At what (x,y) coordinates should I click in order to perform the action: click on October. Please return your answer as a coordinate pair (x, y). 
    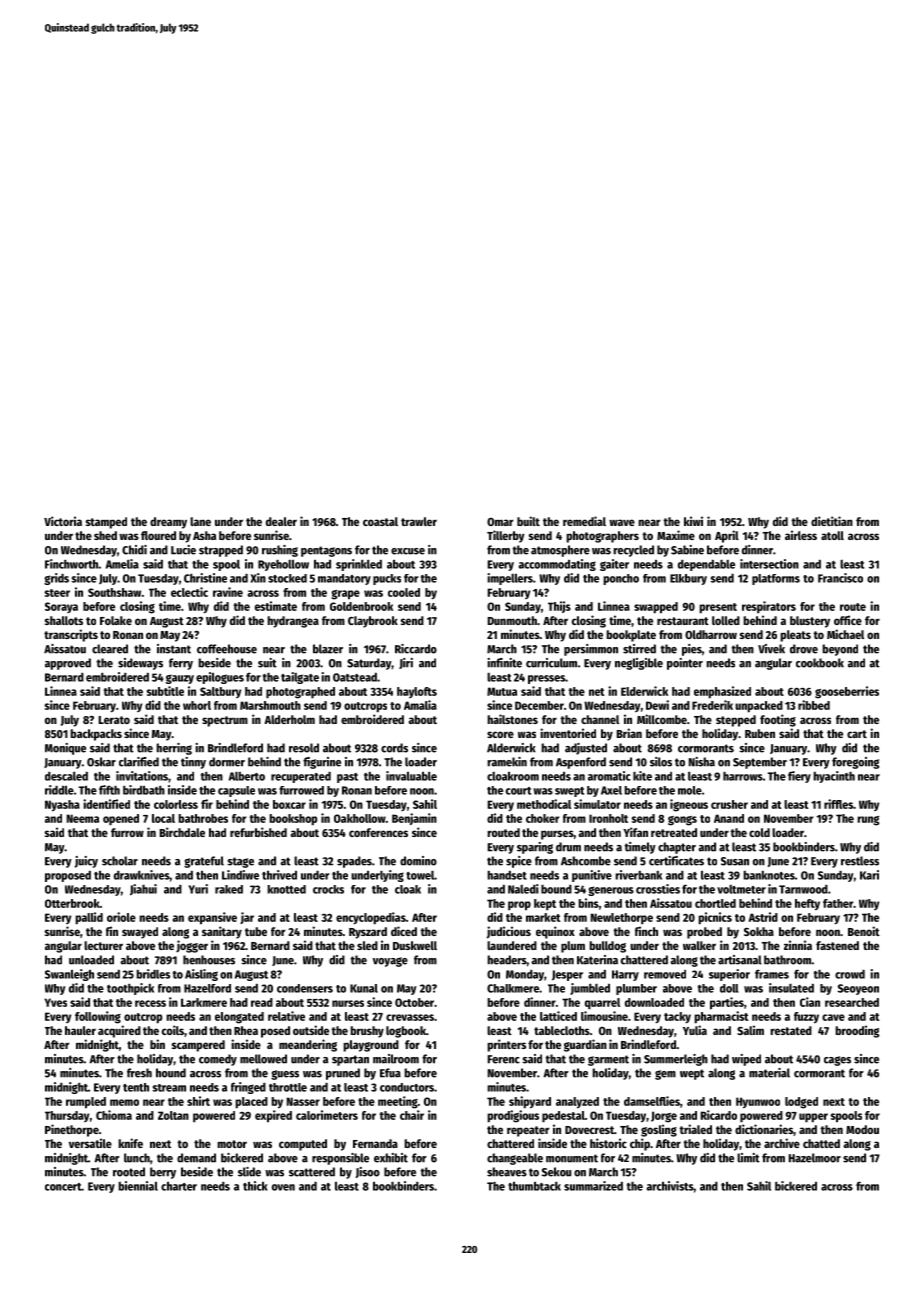
    Looking at the image, I should click on (414, 1002).
